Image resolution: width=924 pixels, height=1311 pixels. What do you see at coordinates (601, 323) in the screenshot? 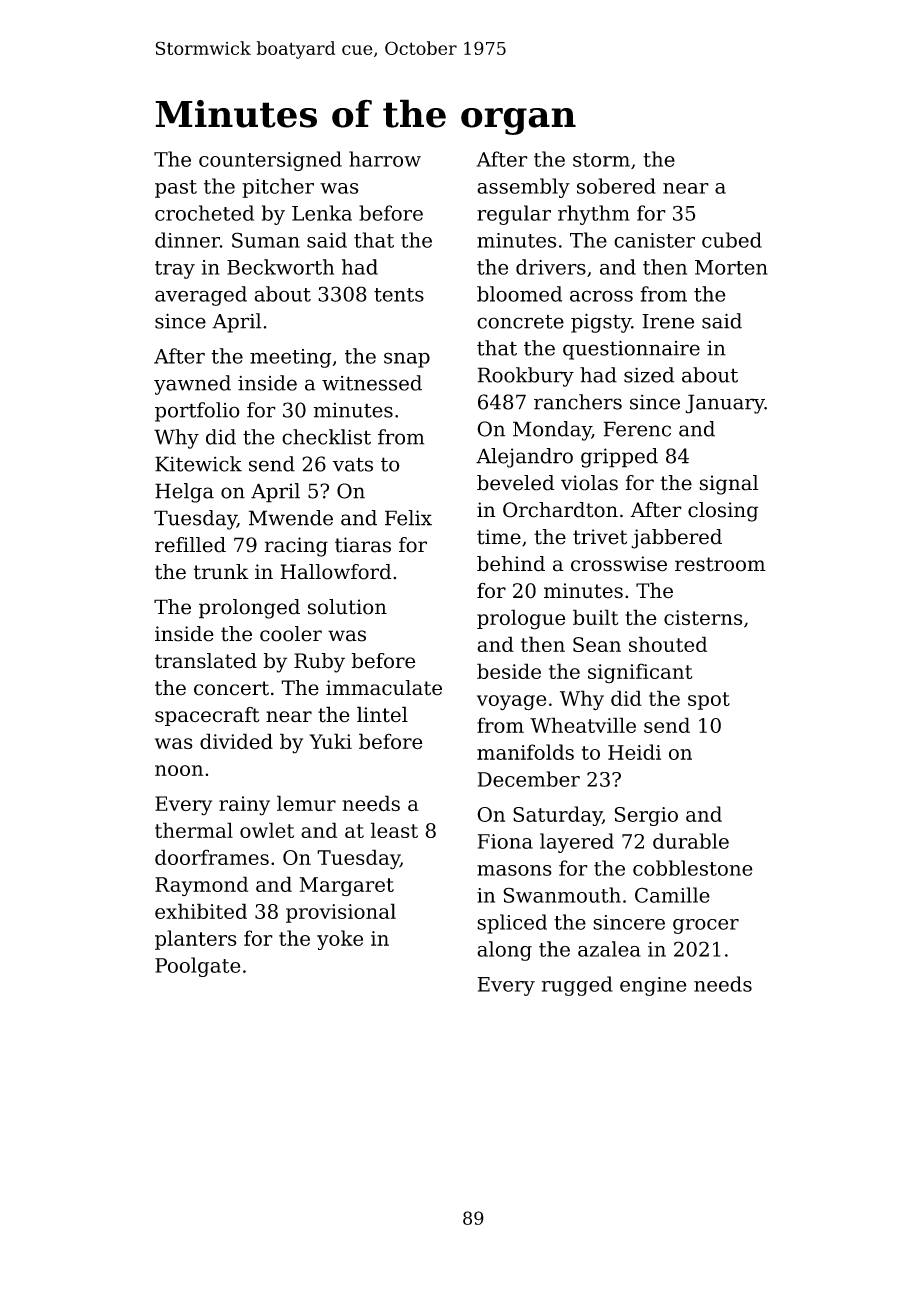
I see `pigsty` at bounding box center [601, 323].
